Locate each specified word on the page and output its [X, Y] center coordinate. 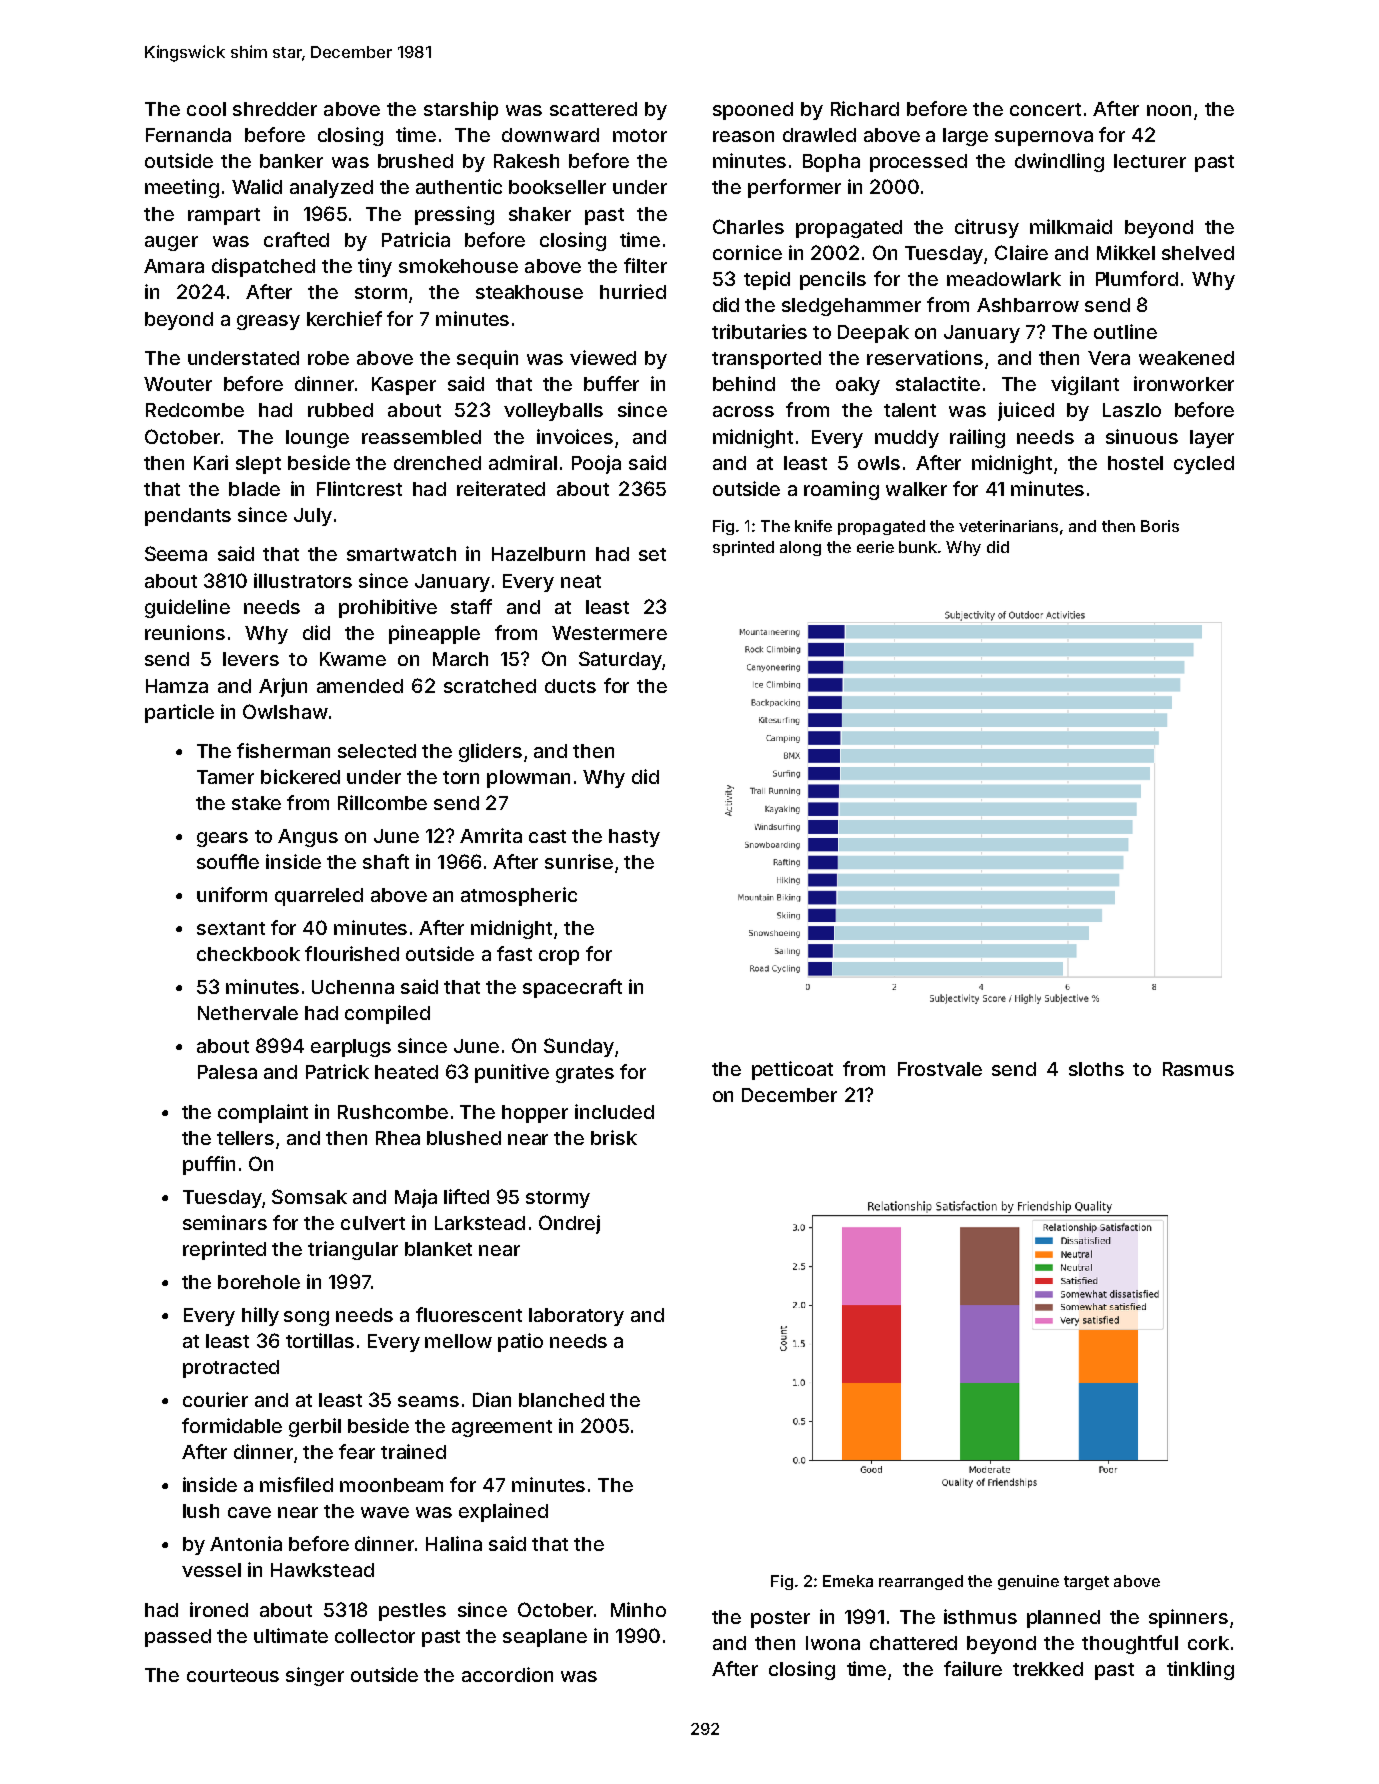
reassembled [421, 437]
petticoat [792, 1070]
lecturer [1150, 161]
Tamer [225, 777]
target [1086, 1583]
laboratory [576, 1317]
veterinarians [1008, 526]
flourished [352, 953]
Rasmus [1198, 1069]
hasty [634, 838]
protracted [231, 1369]
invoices [575, 436]
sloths [1096, 1069]
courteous [233, 1675]
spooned [753, 111]
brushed [415, 161]
